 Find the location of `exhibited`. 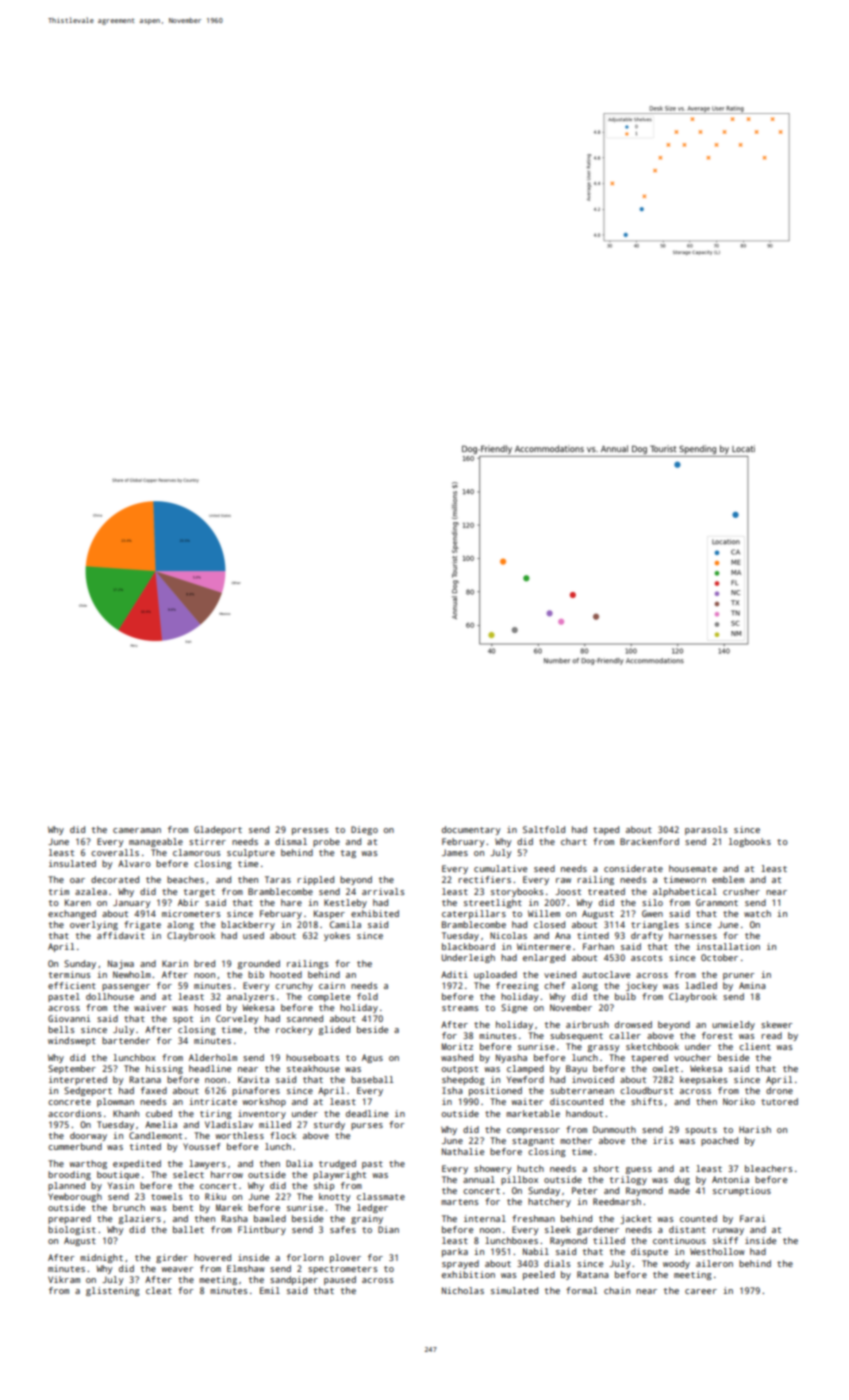

exhibited is located at coordinates (375, 913).
